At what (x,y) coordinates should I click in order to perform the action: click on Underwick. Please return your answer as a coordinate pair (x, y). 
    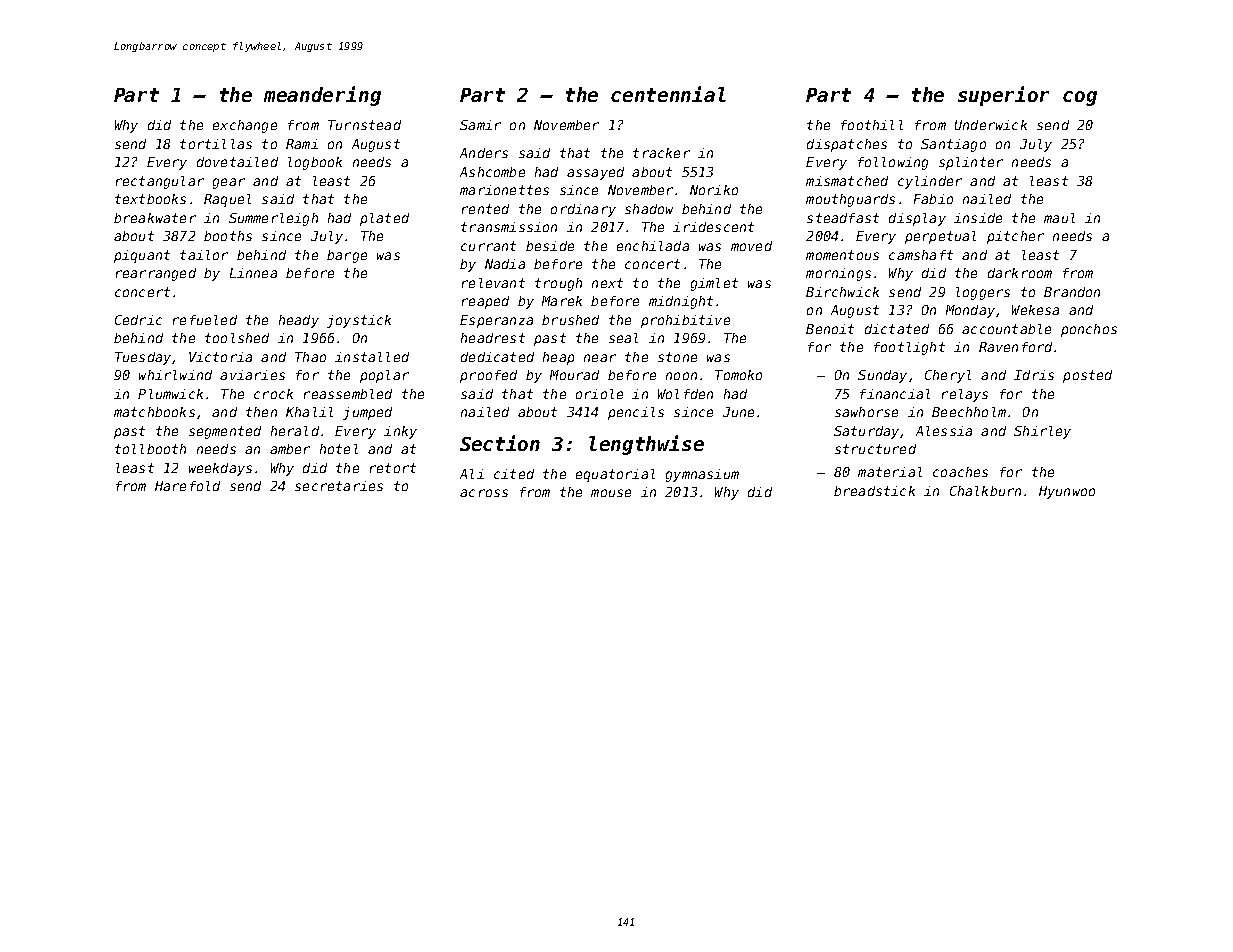
    Looking at the image, I should click on (991, 125).
